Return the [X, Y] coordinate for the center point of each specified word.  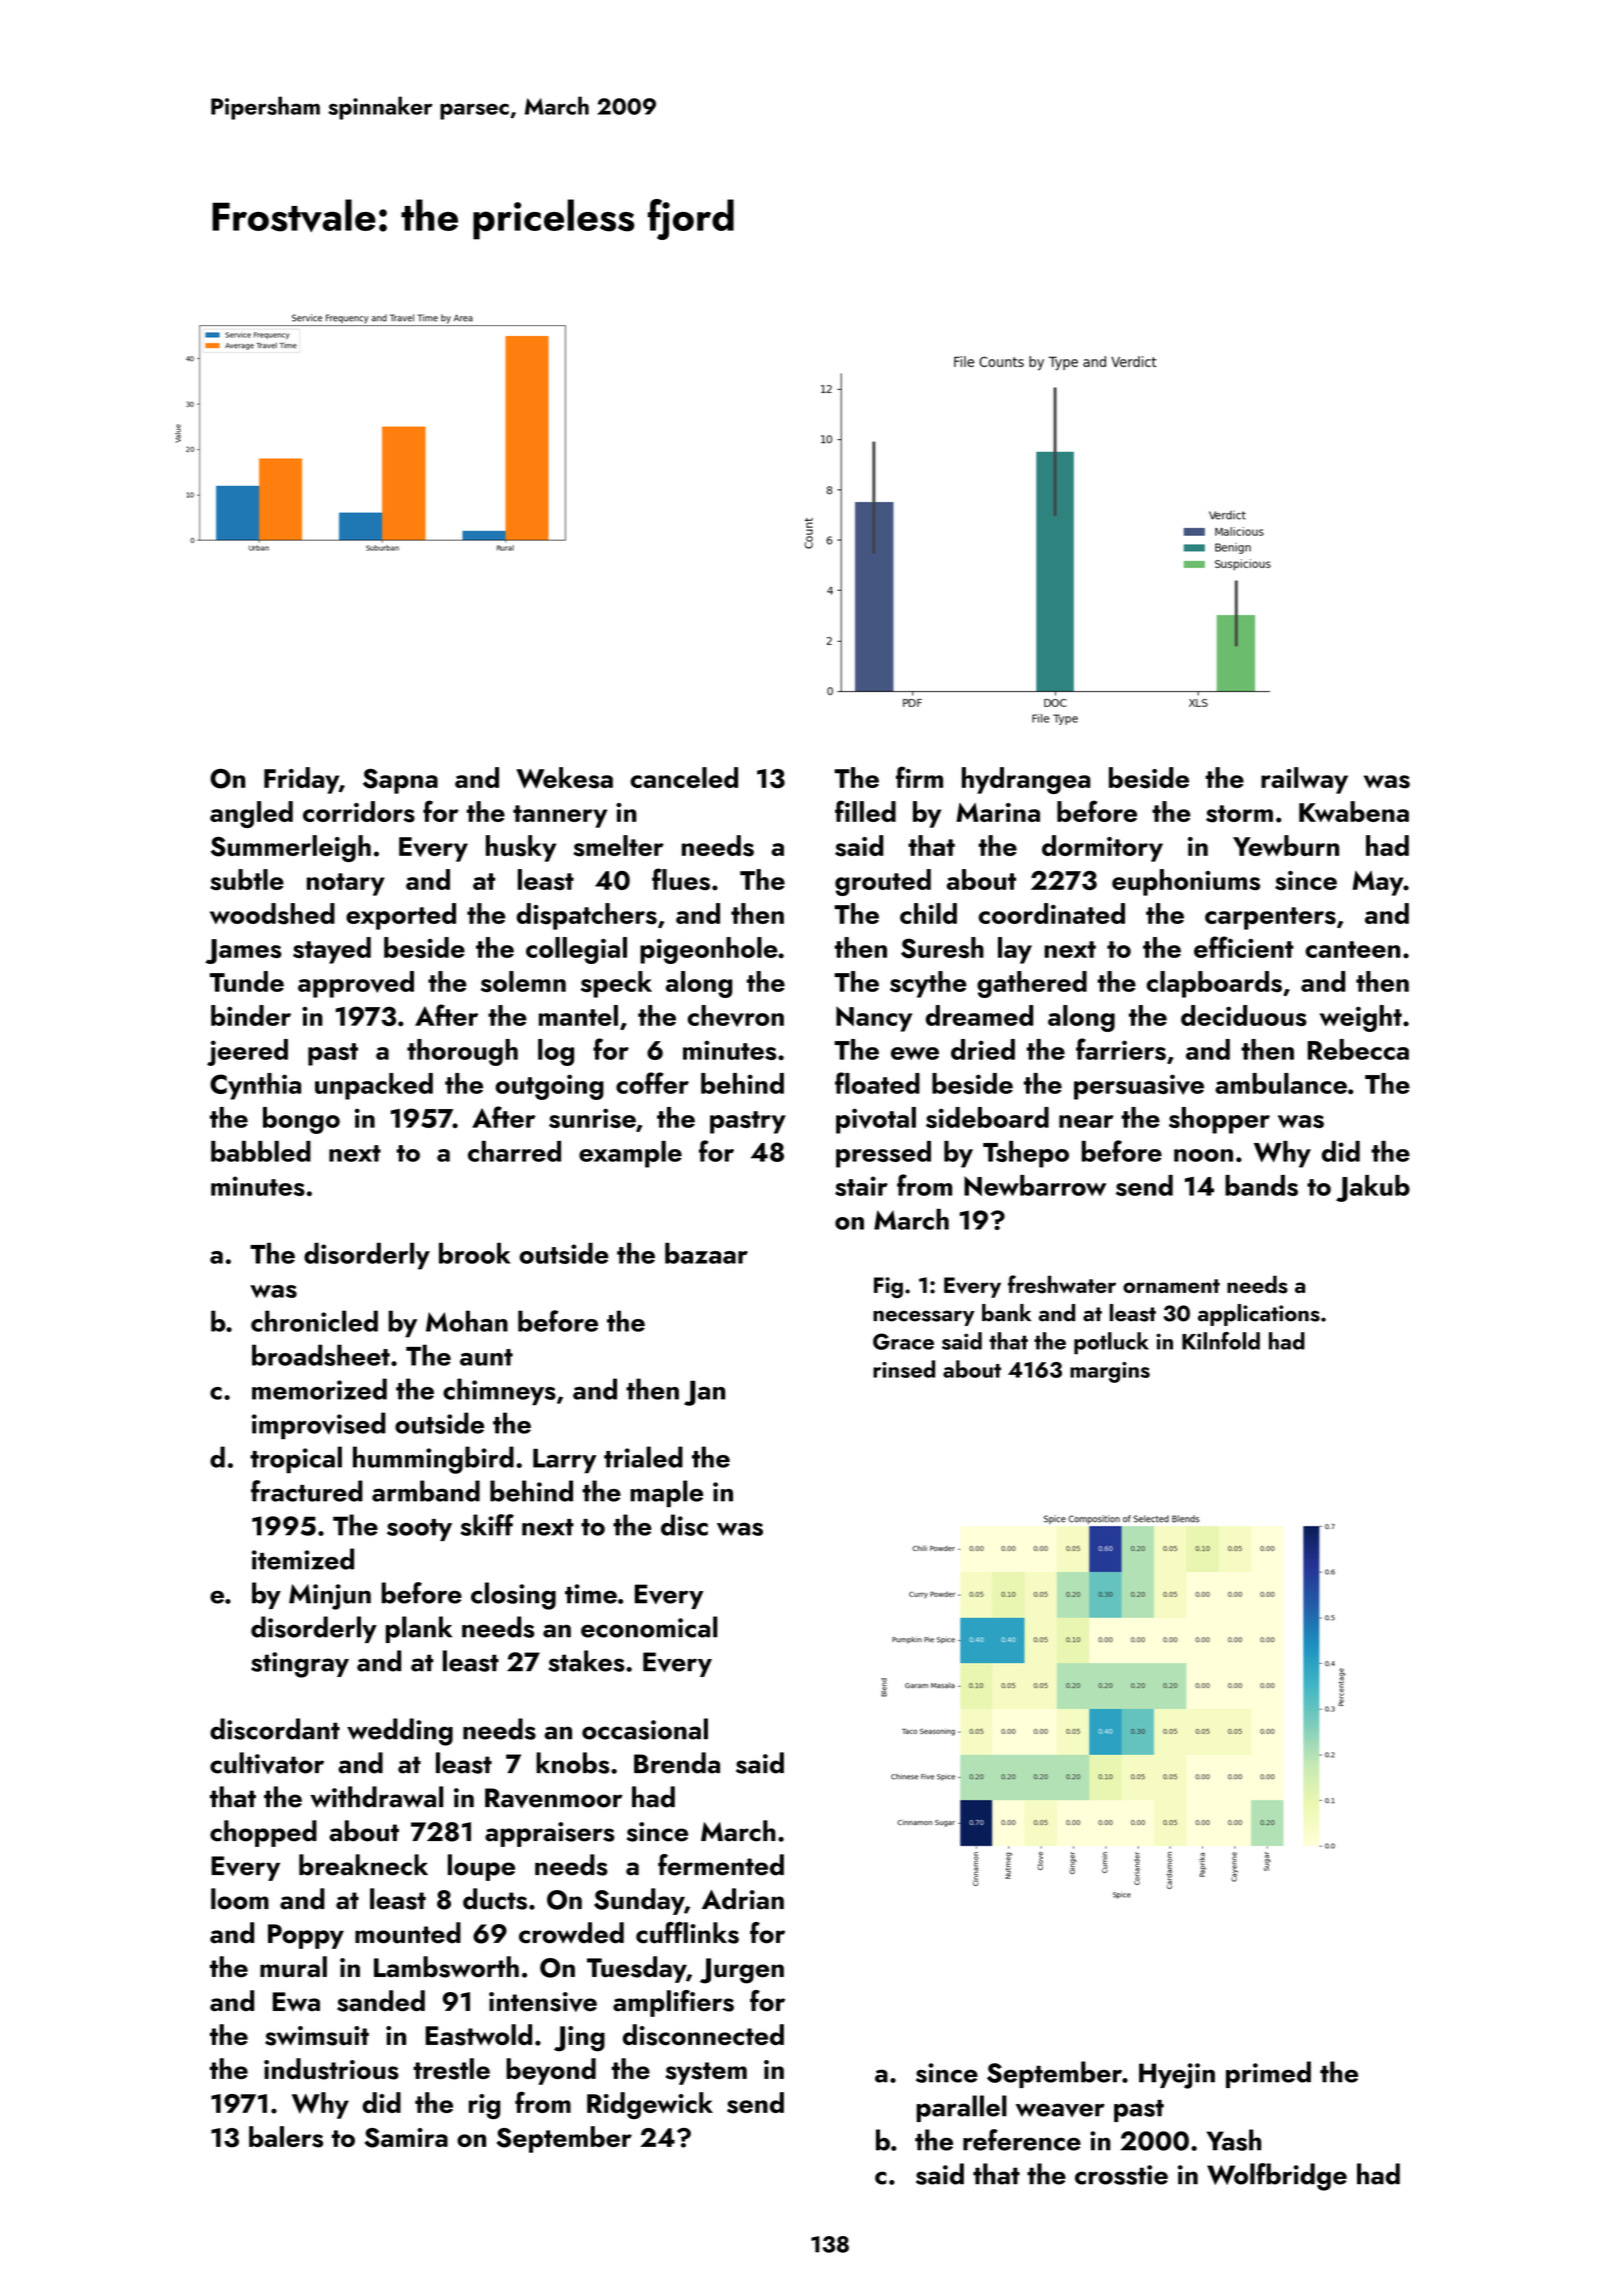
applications [1259, 1315]
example [630, 1154]
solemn [523, 981]
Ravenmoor [553, 1798]
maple [666, 1493]
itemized [303, 1559]
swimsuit [317, 2036]
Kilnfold [1221, 1341]
